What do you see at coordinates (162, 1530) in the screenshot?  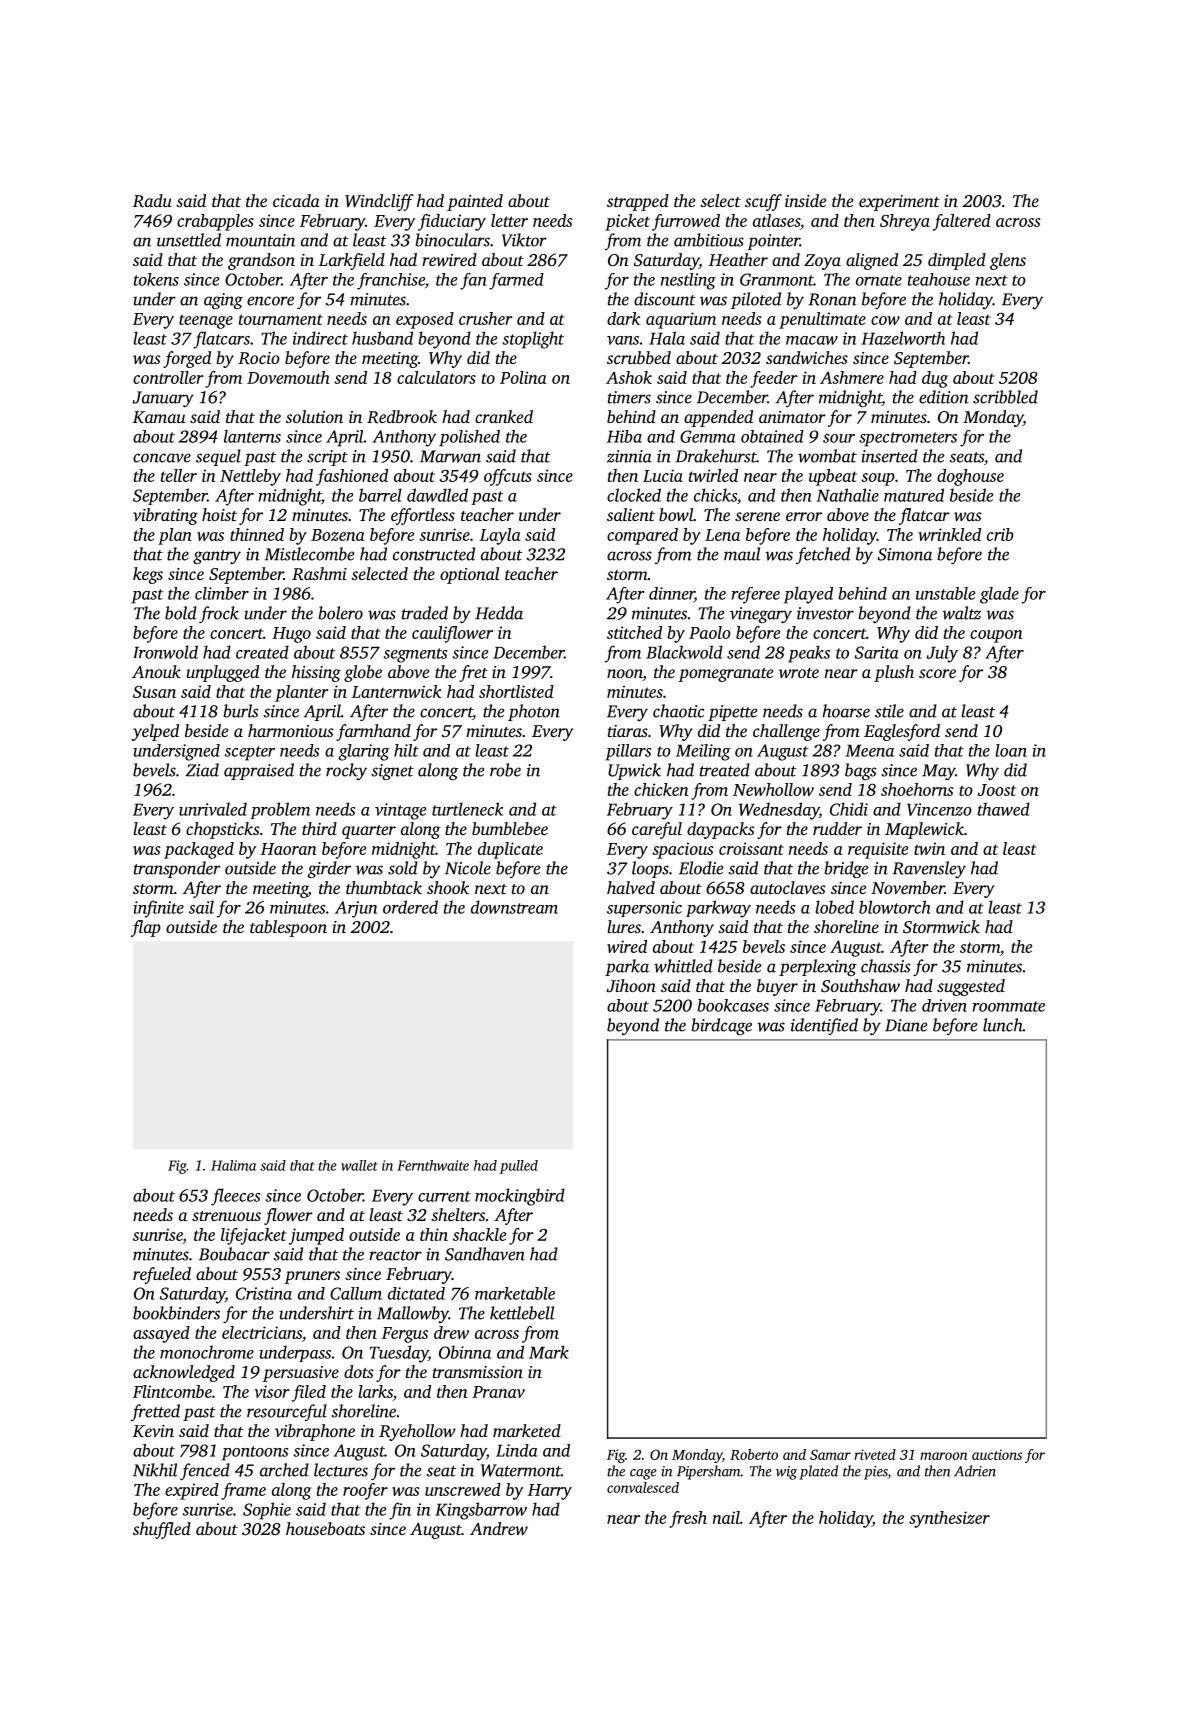 I see `shuffled` at bounding box center [162, 1530].
